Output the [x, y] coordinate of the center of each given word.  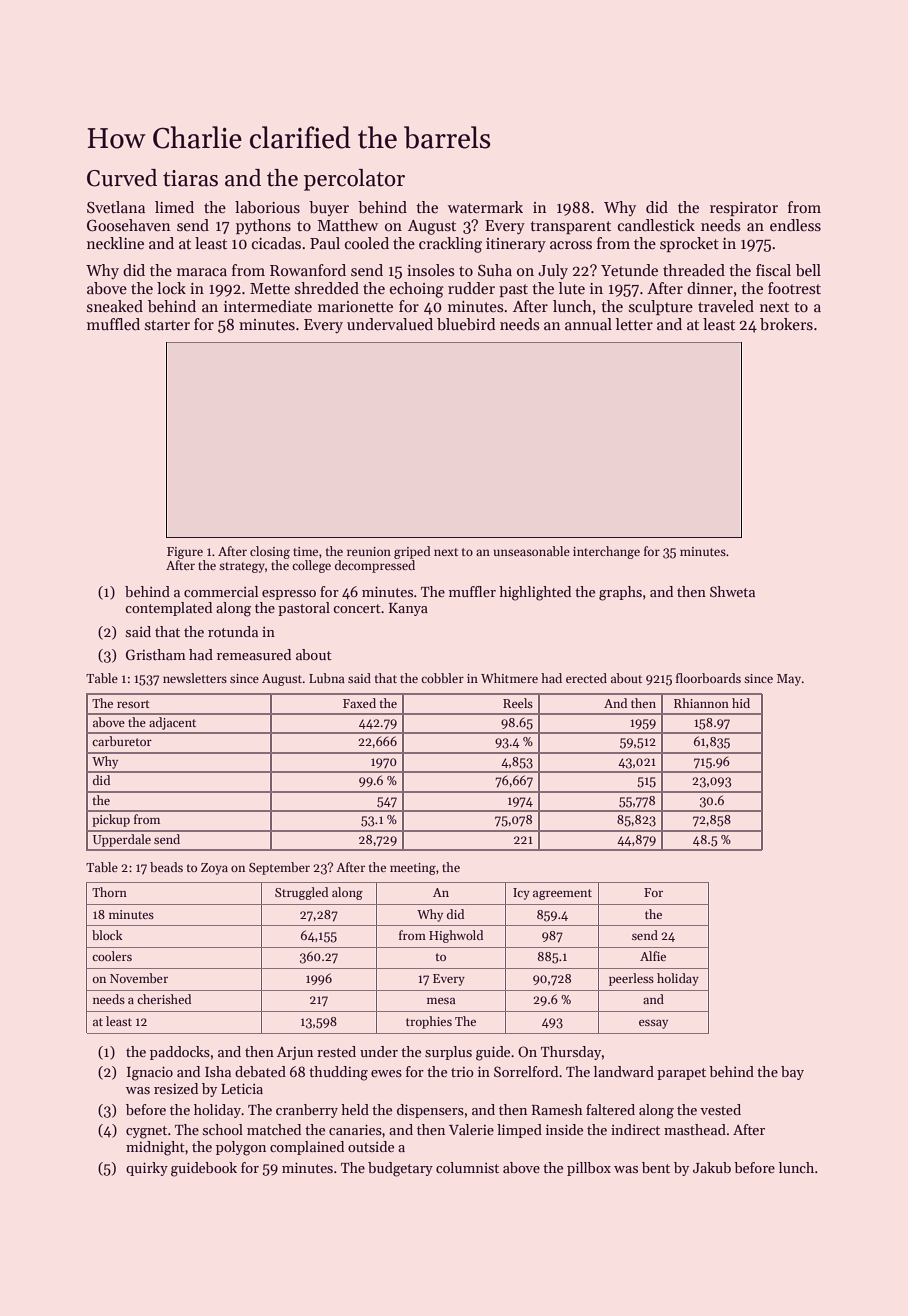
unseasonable [531, 551]
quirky [147, 1169]
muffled [113, 324]
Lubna [327, 678]
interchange [606, 552]
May [789, 680]
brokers [786, 324]
